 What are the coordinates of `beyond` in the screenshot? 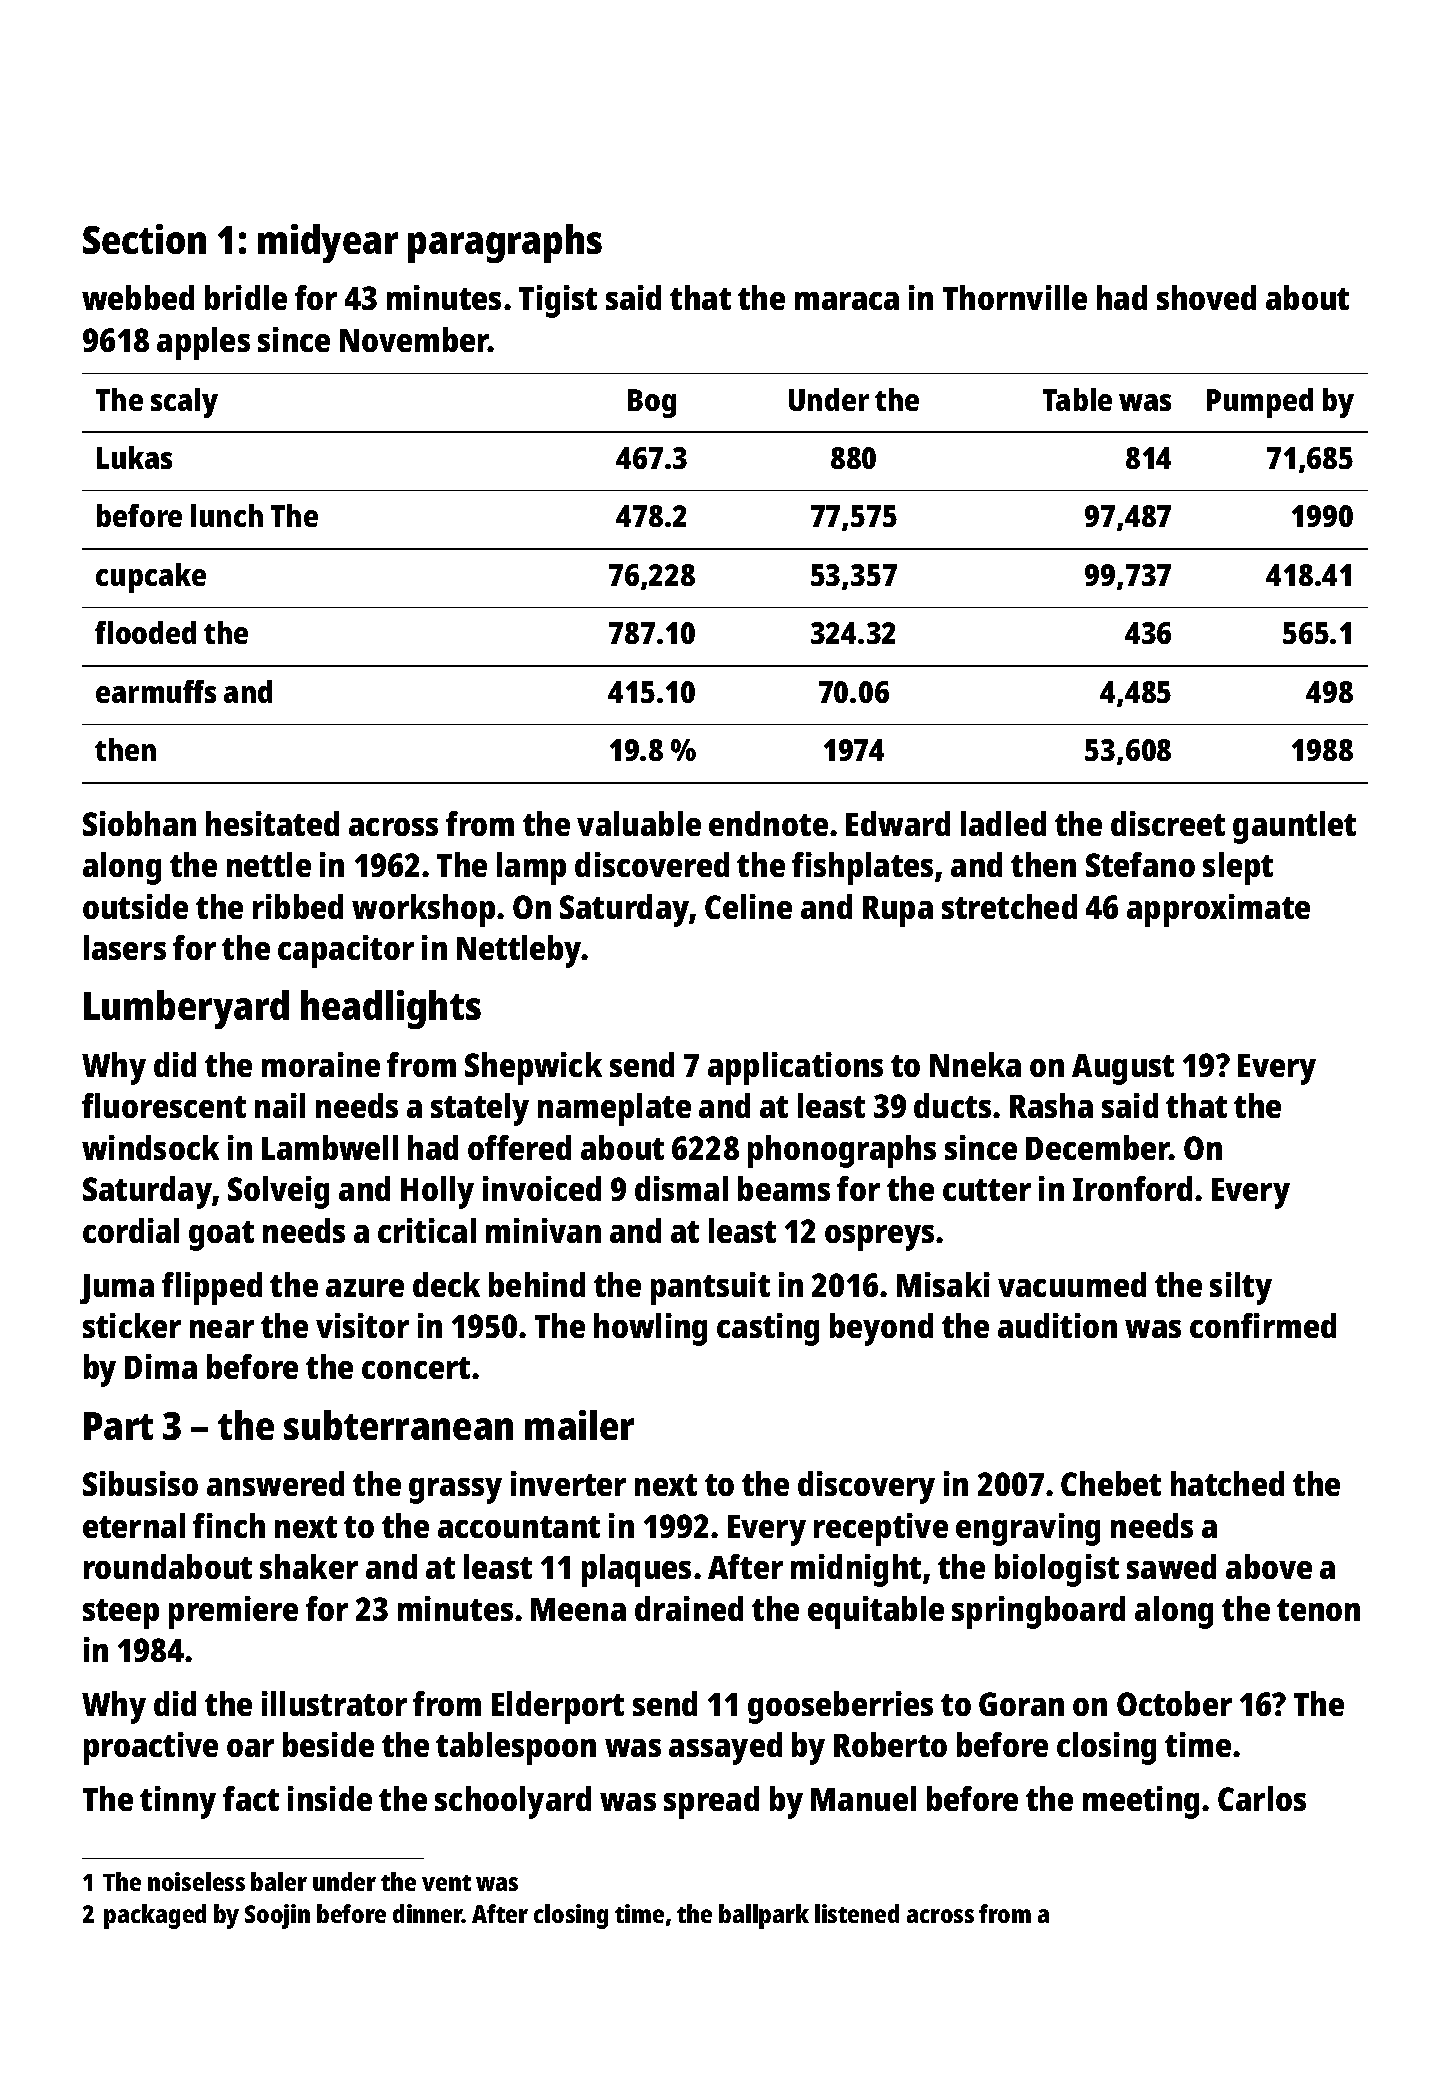 It's located at (881, 1329).
